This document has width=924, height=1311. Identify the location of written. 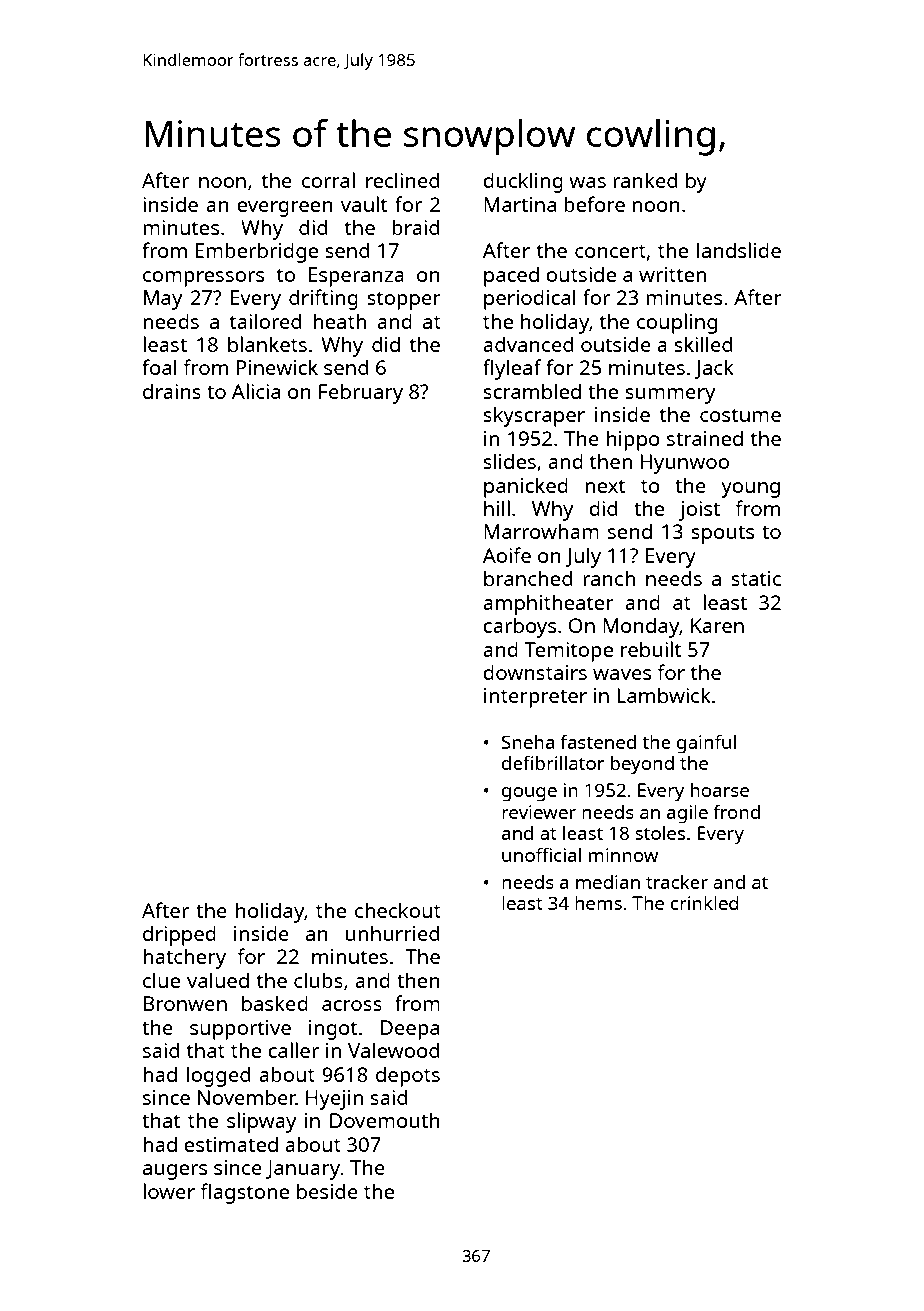
(672, 274).
